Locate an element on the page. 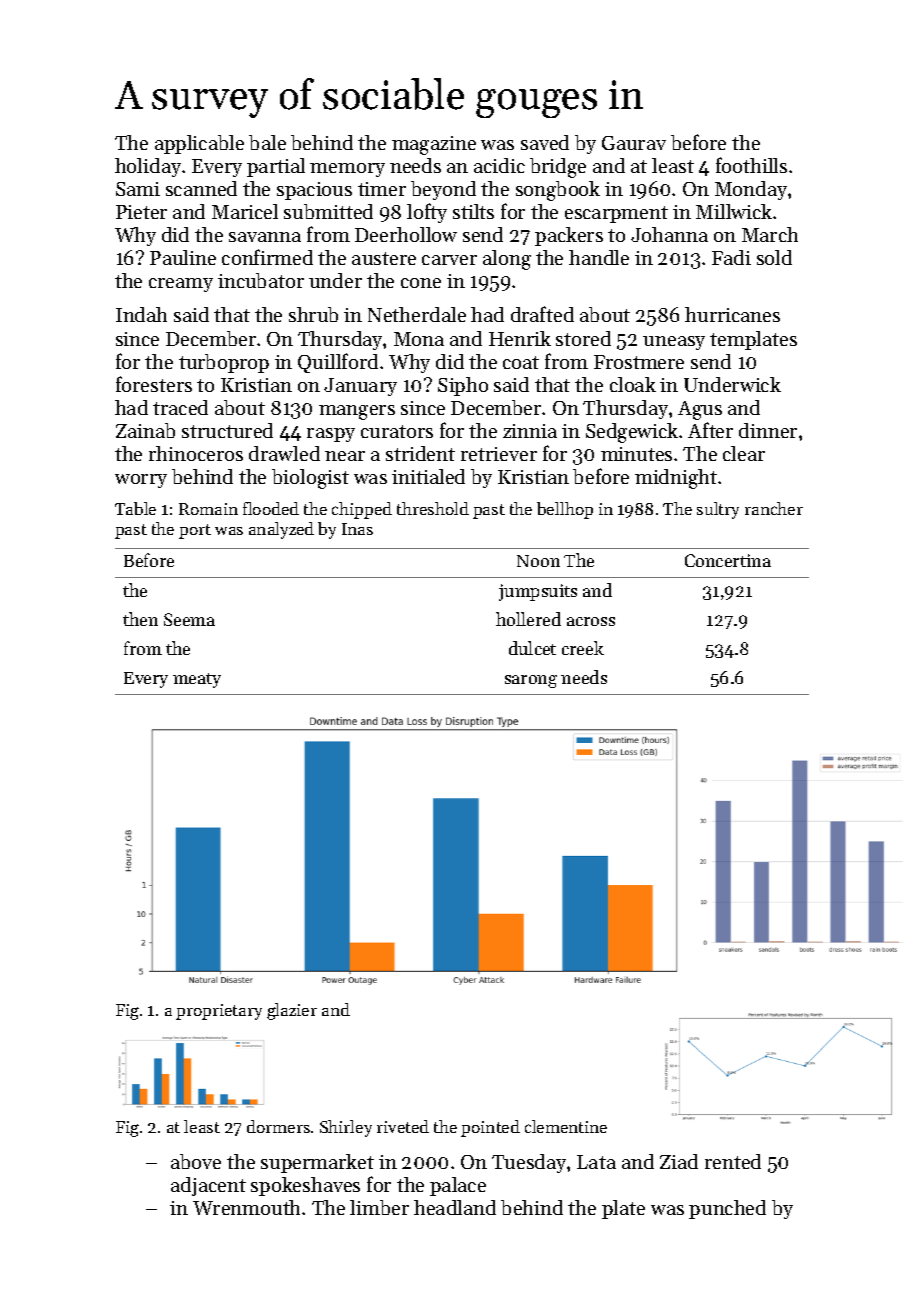 This page has height=1308, width=924. Fadi is located at coordinates (731, 257).
